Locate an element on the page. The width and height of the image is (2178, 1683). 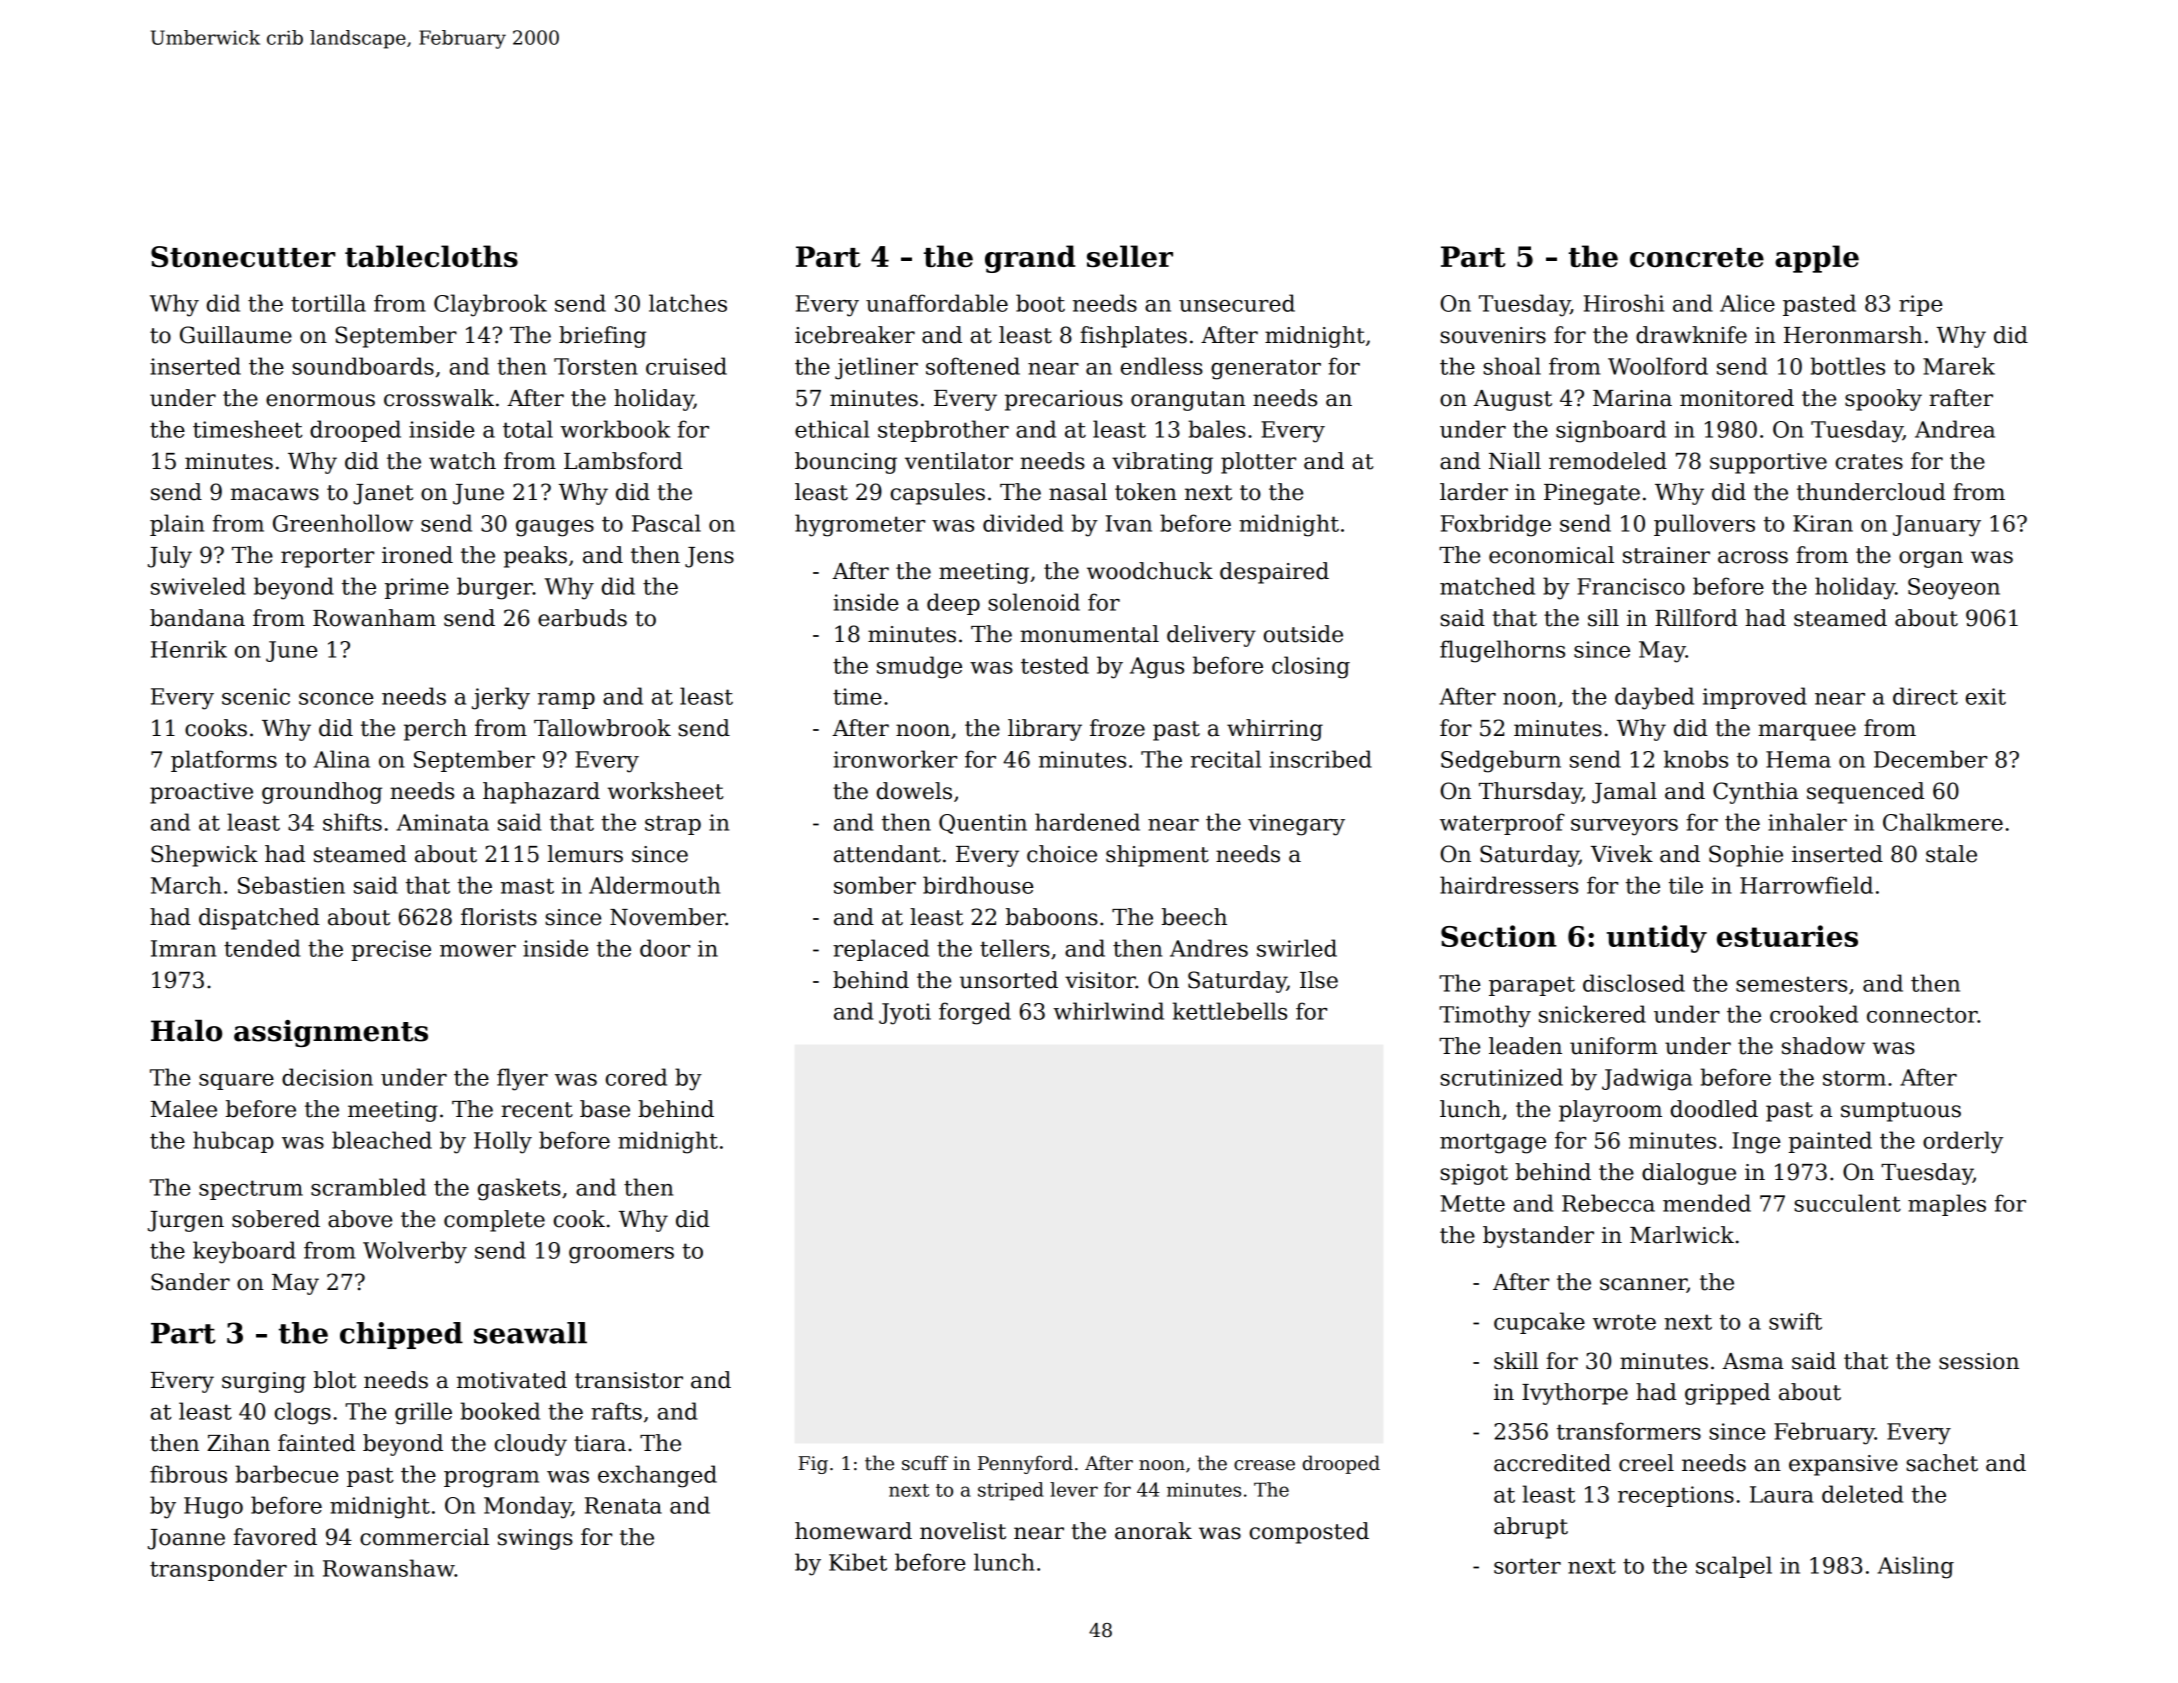
exit is located at coordinates (1986, 696).
